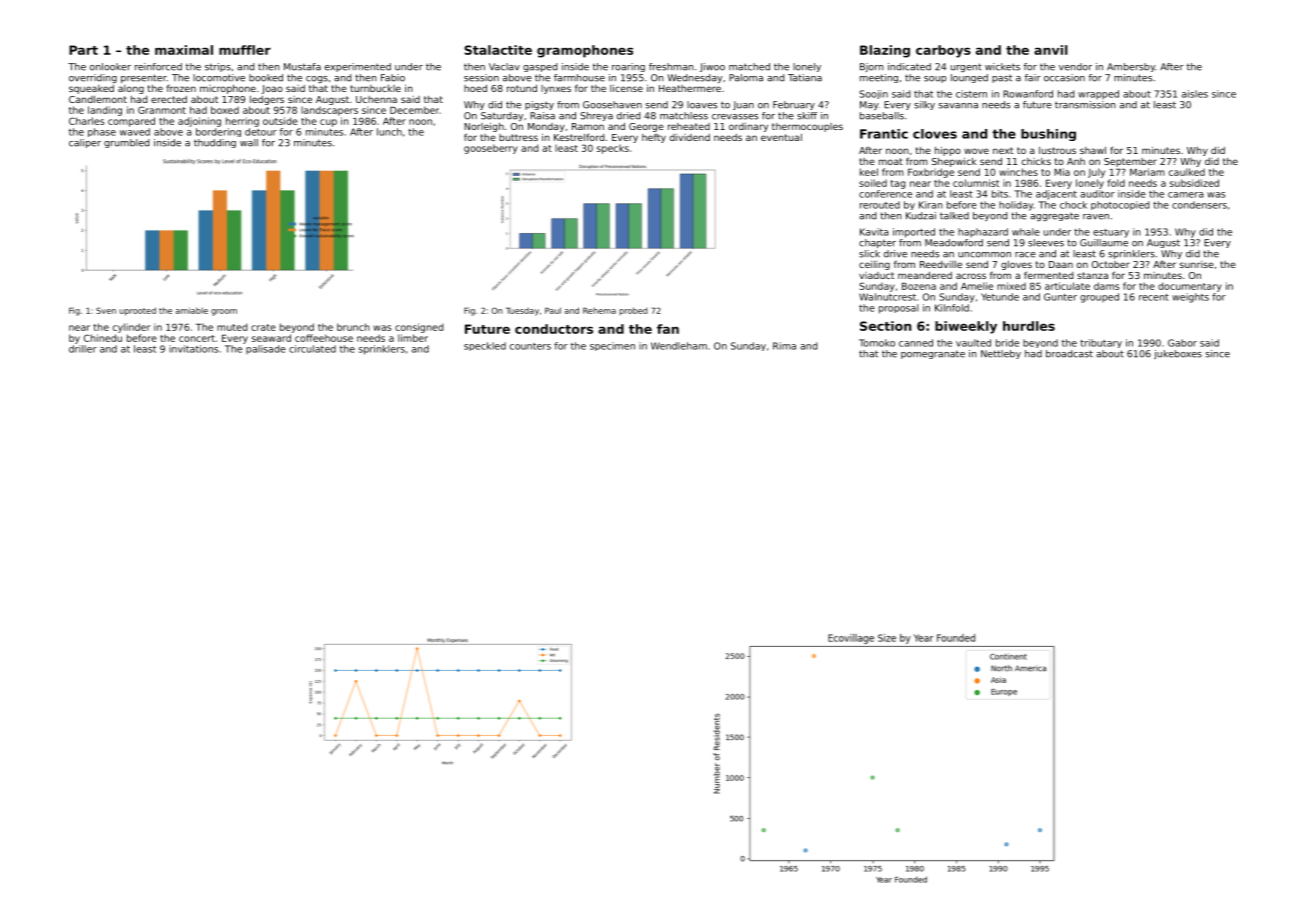  I want to click on whale, so click(1026, 232).
